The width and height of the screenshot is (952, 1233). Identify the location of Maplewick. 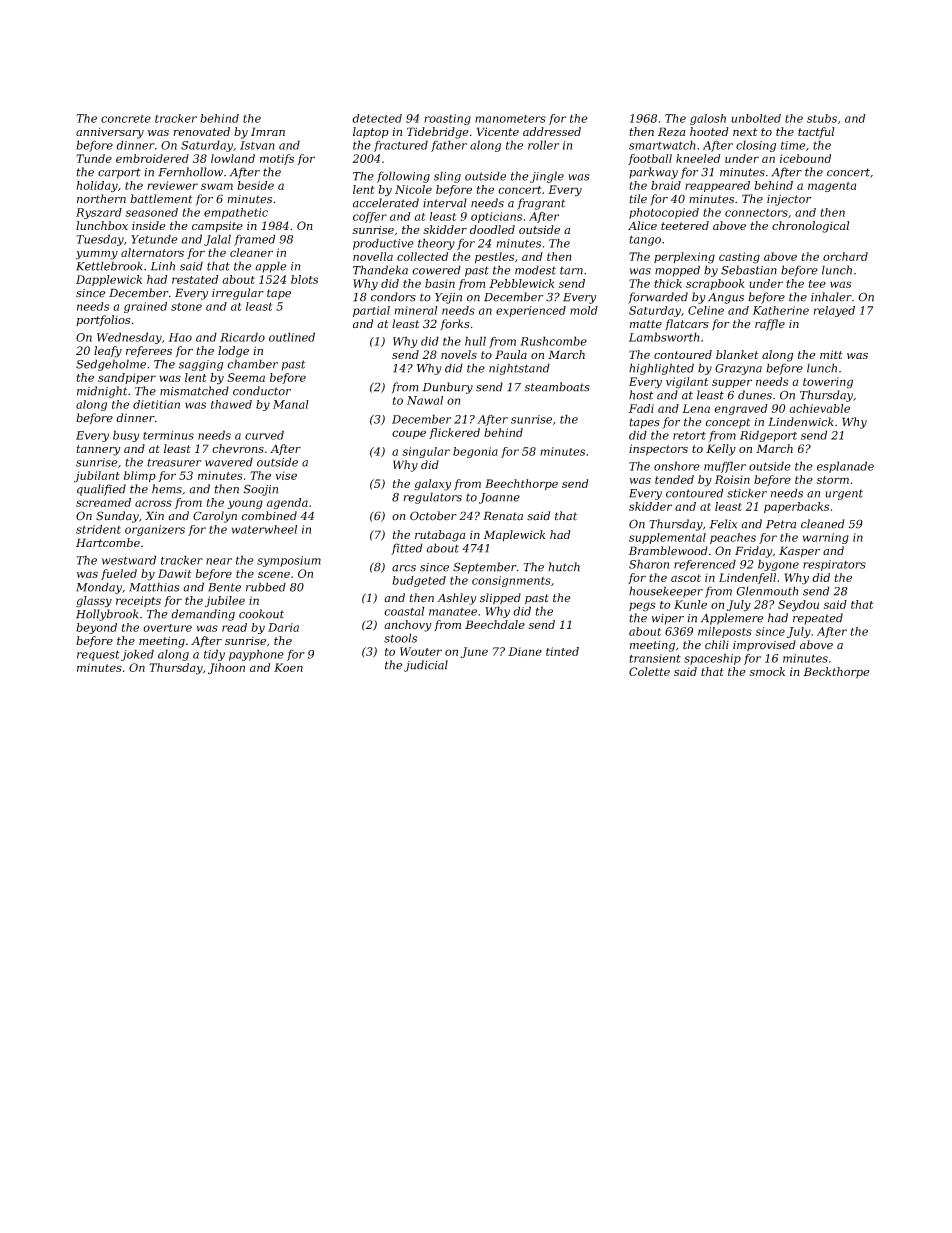
(515, 535).
